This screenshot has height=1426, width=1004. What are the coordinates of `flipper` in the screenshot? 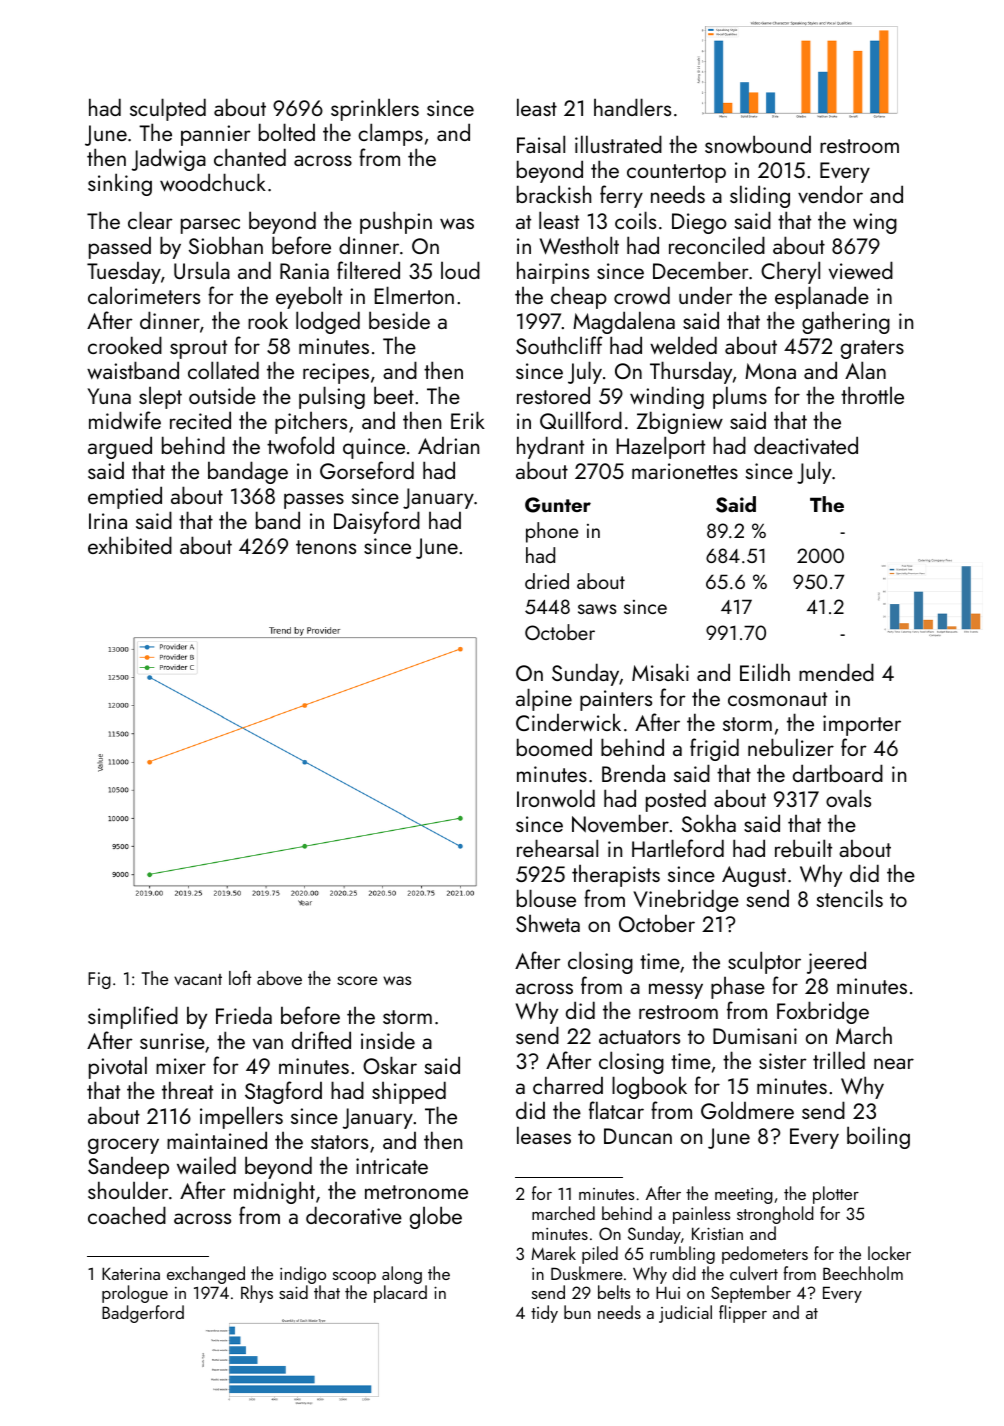 It's located at (743, 1314).
